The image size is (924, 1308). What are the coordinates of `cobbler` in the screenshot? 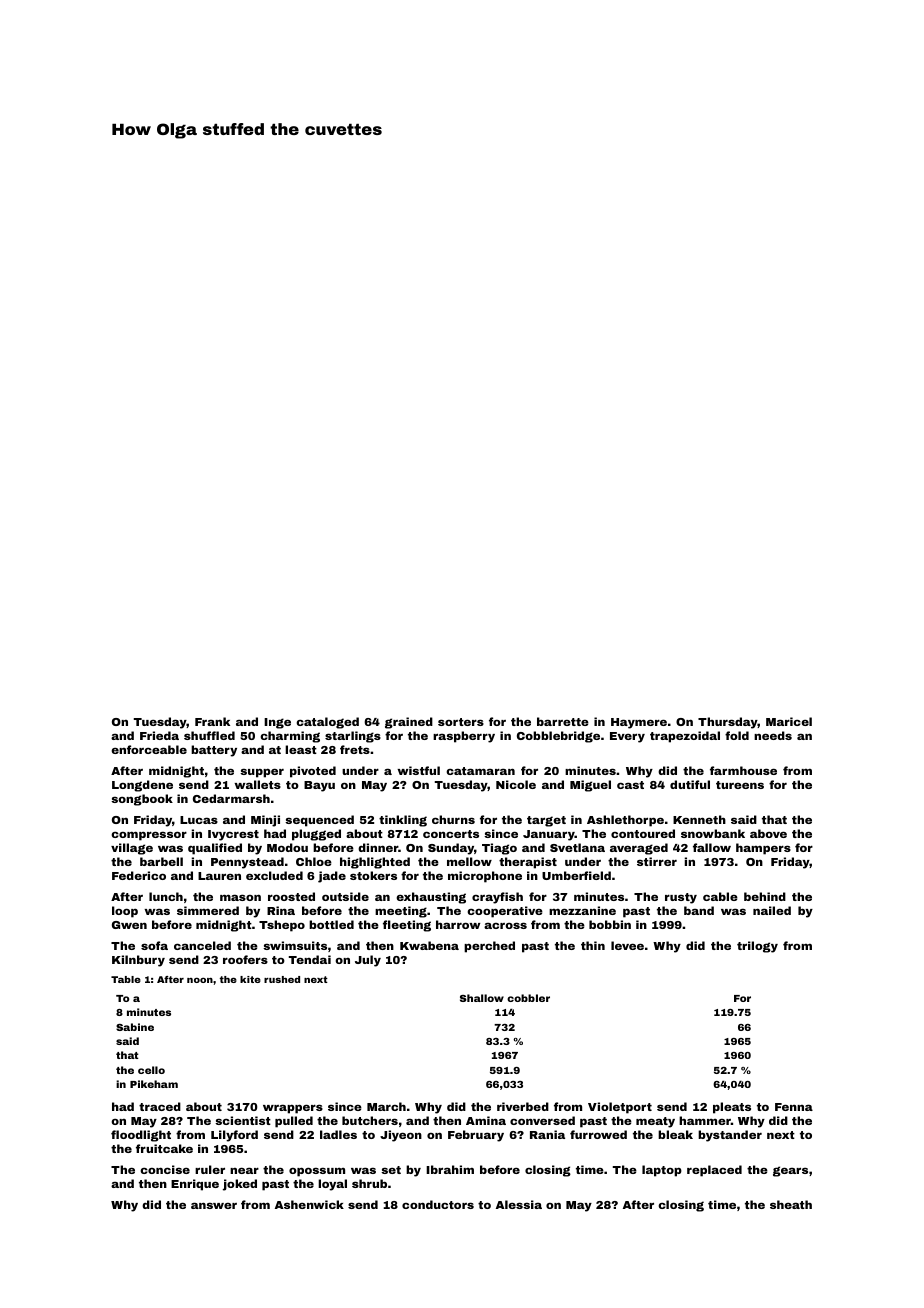 It's located at (528, 998).
